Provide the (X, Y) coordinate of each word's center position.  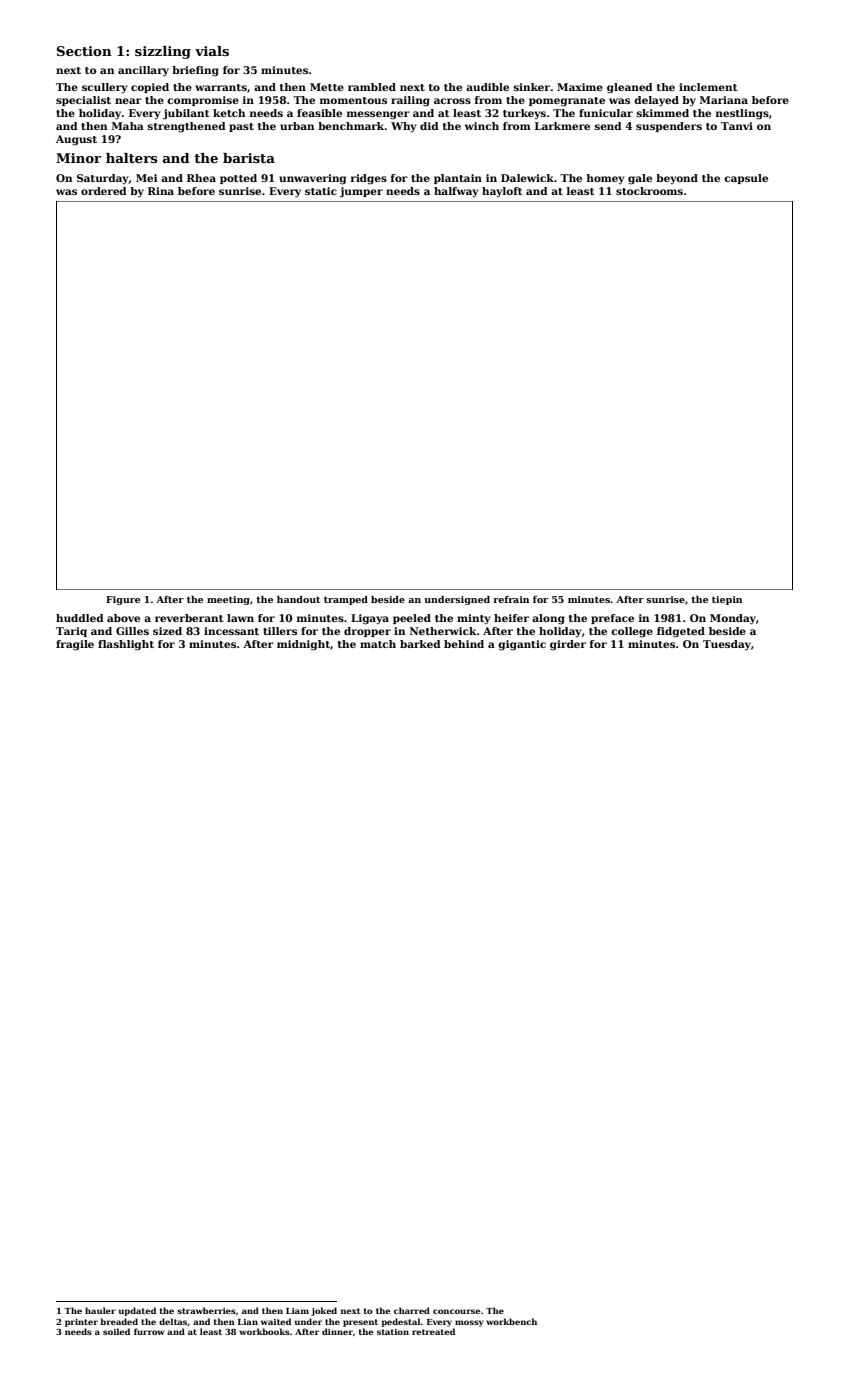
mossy (469, 1323)
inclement (708, 87)
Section (84, 51)
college (632, 632)
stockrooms (649, 191)
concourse (457, 1311)
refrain (511, 599)
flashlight (126, 645)
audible (487, 87)
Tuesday (727, 645)
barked (420, 644)
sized (167, 631)
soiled (116, 1331)
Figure (123, 600)
